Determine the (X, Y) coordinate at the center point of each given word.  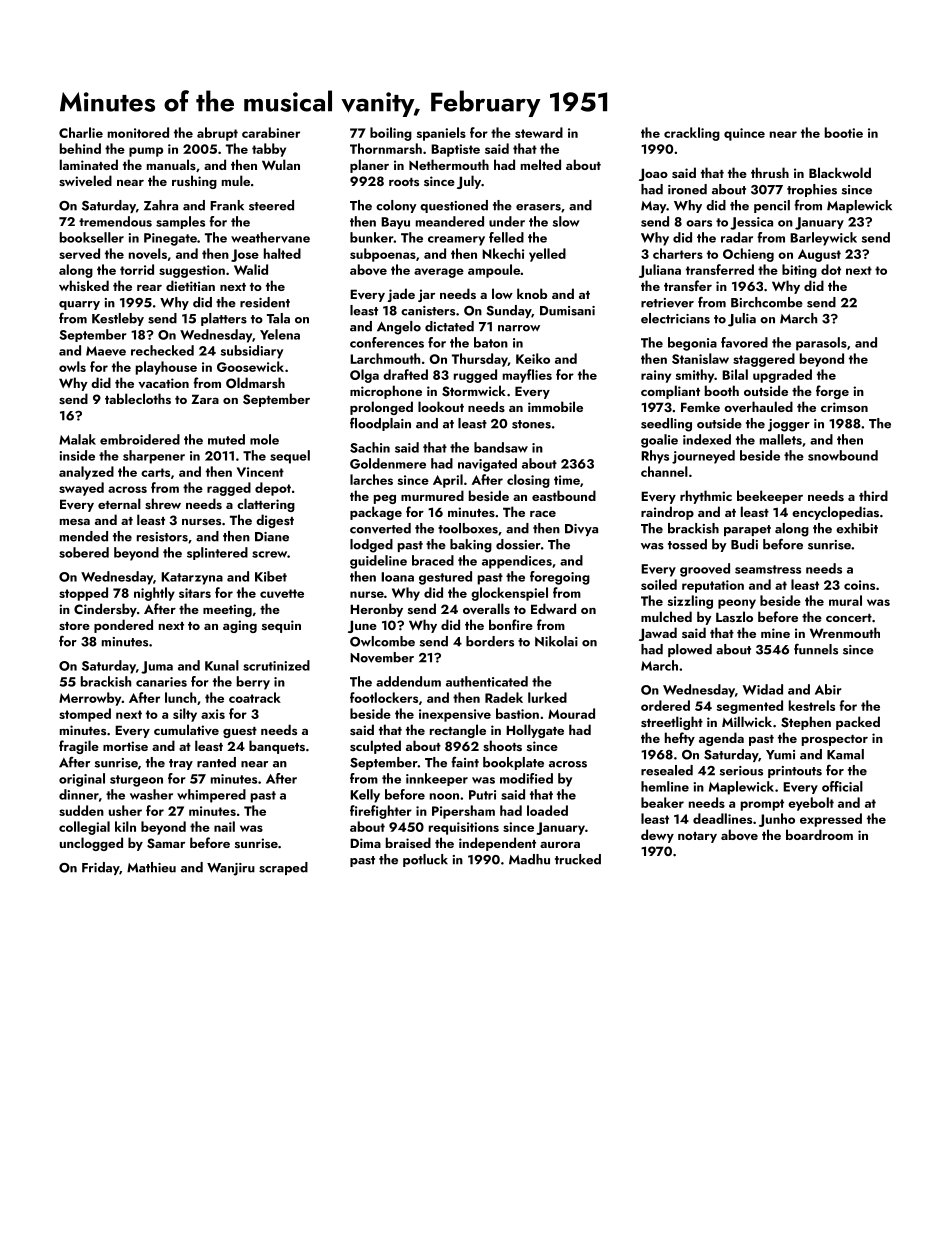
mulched (666, 616)
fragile (79, 747)
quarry (79, 305)
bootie (844, 132)
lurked (547, 697)
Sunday (509, 311)
